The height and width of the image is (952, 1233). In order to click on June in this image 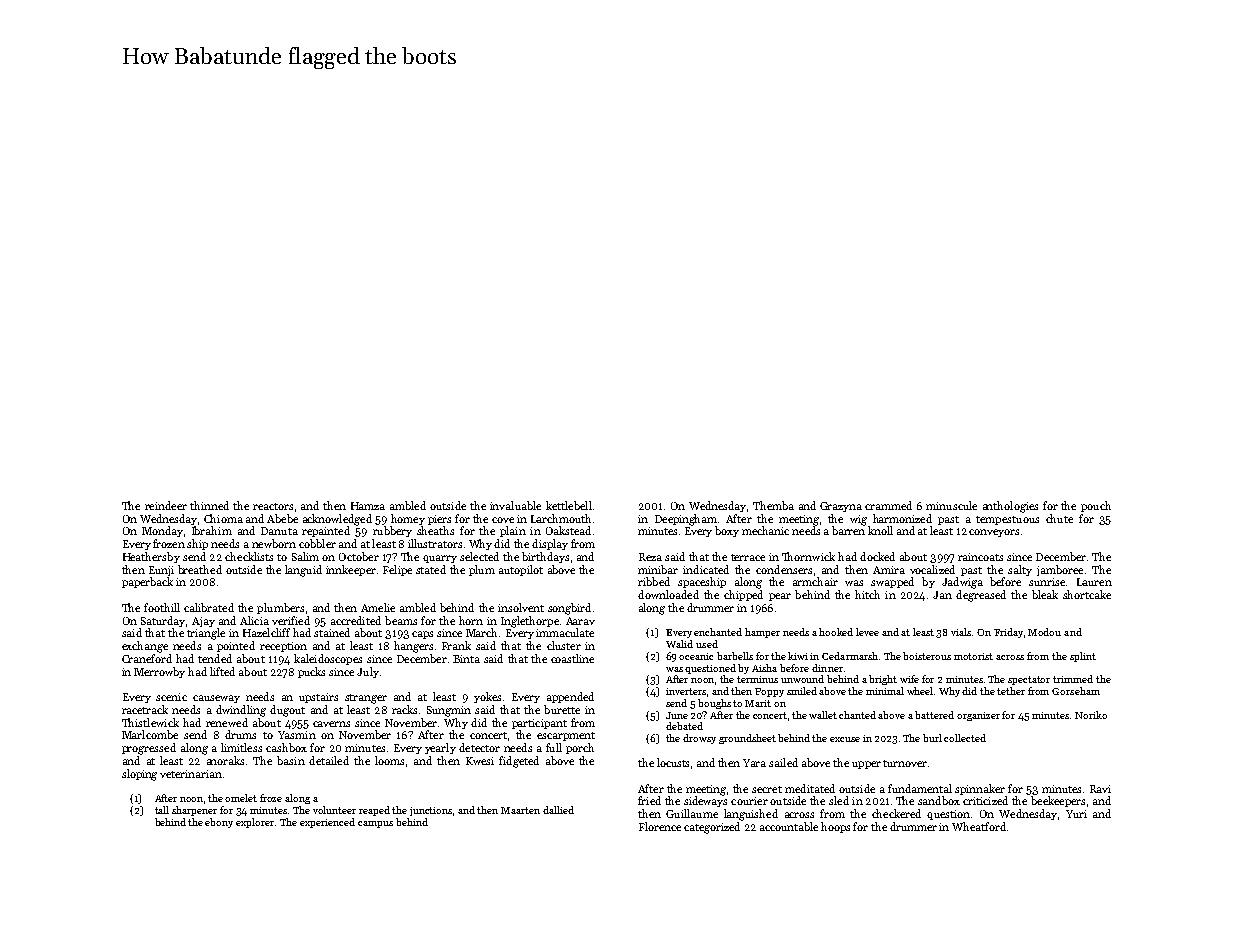, I will do `click(677, 715)`.
